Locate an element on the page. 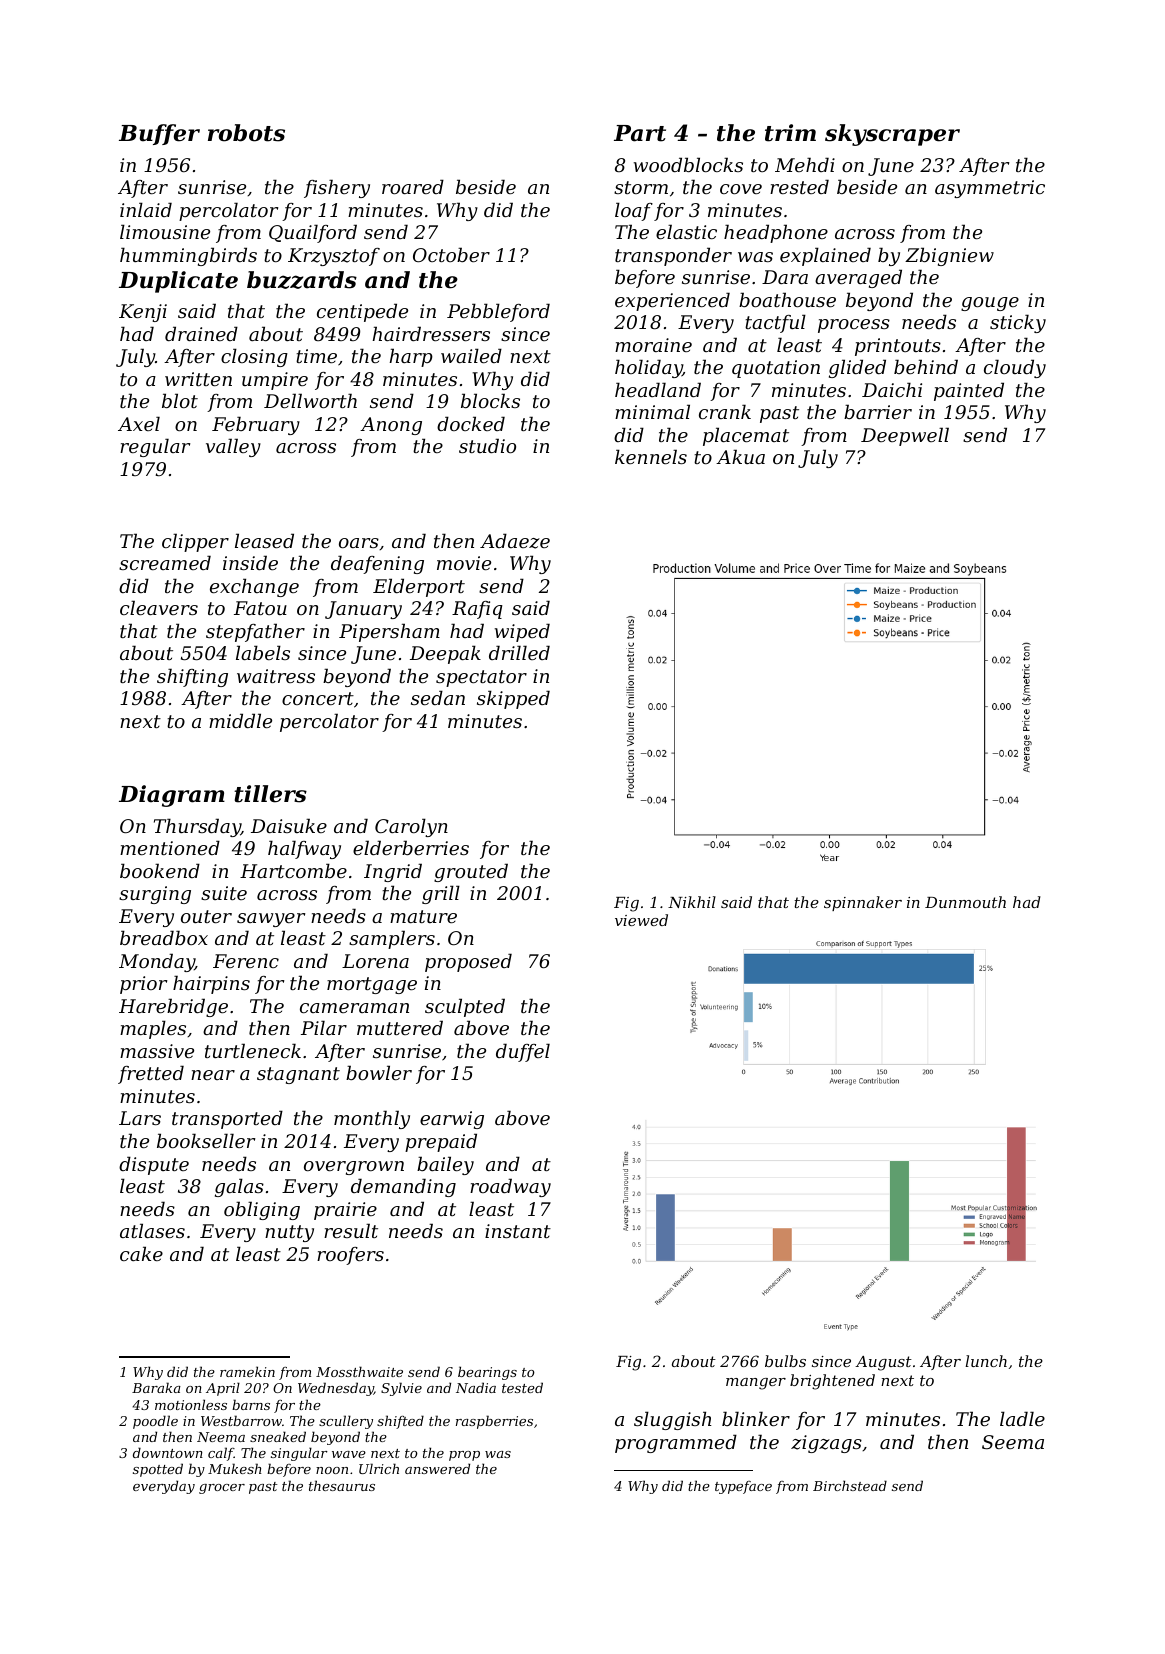 Image resolution: width=1165 pixels, height=1654 pixels. sculpted is located at coordinates (465, 1007).
